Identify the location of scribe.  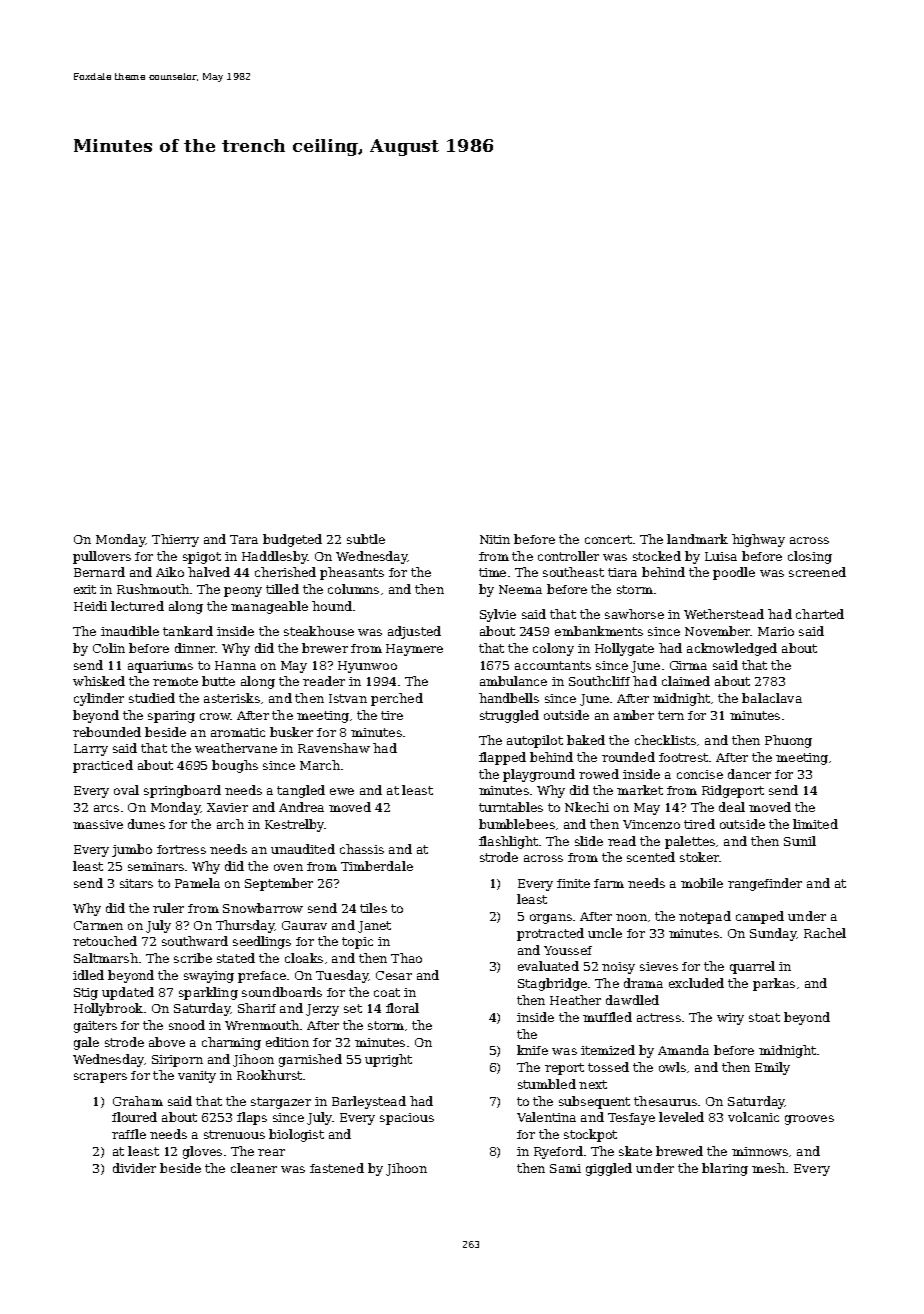
(193, 958).
